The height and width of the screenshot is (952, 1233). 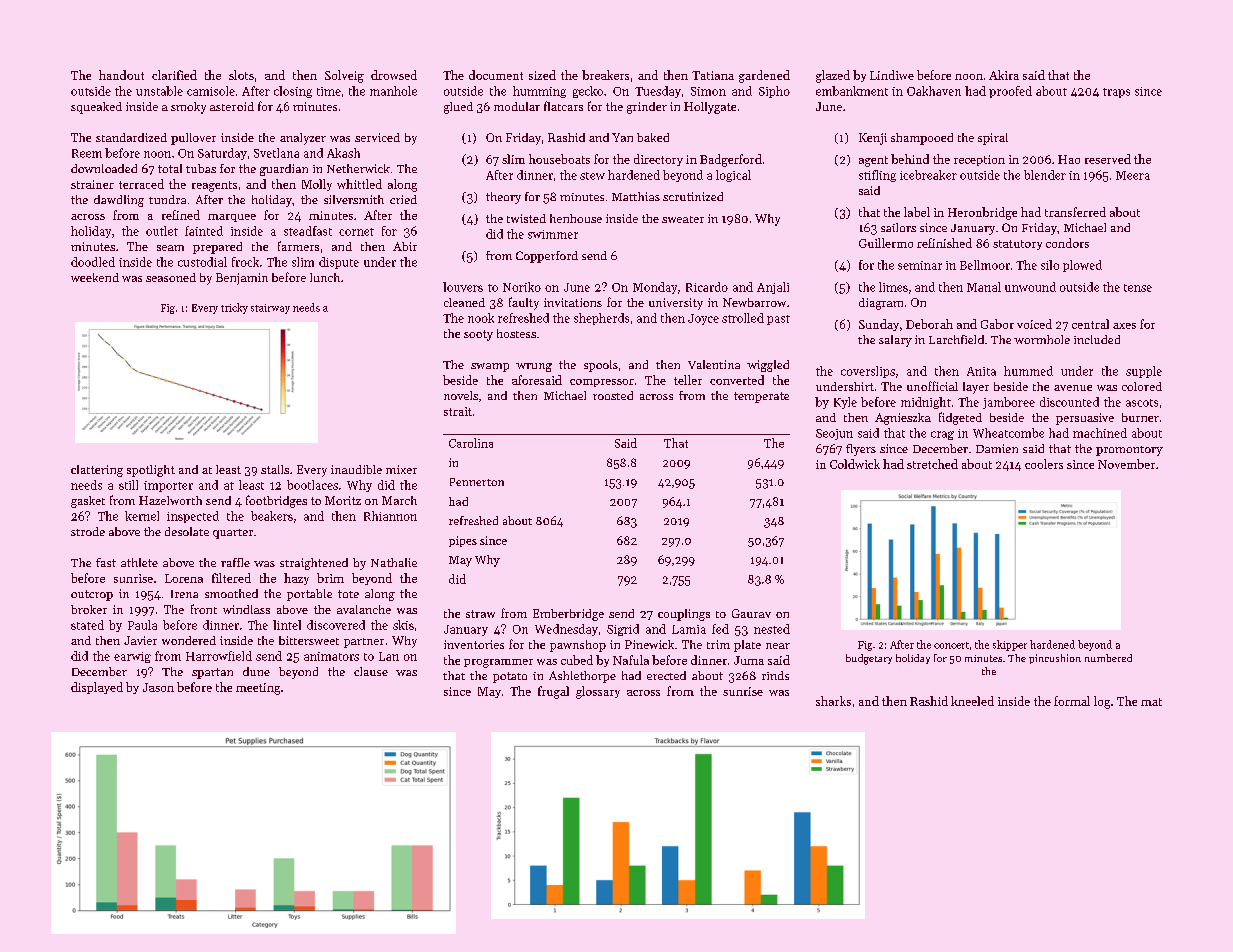 I want to click on glued, so click(x=458, y=108).
